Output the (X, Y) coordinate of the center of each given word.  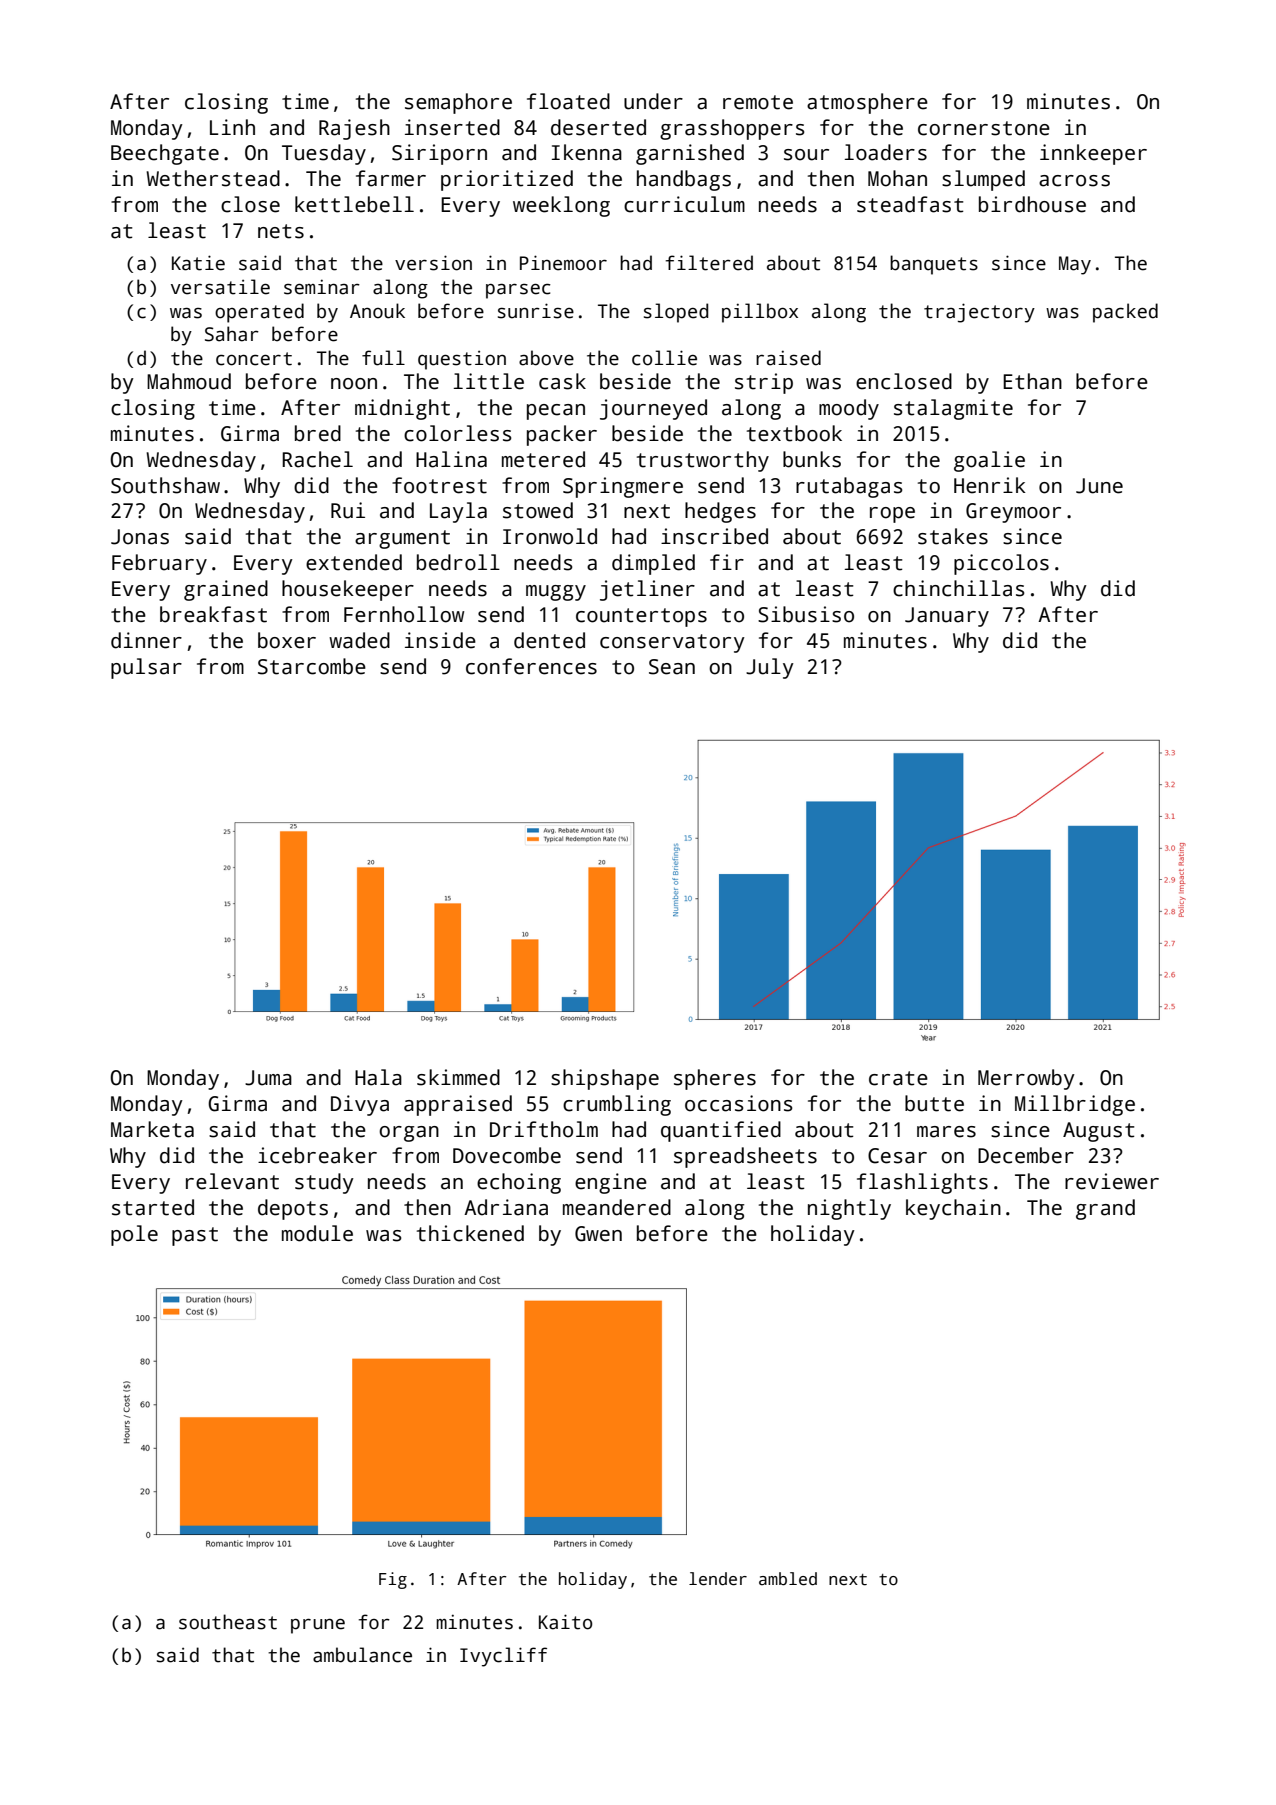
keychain (953, 1209)
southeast (228, 1622)
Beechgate (165, 154)
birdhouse (1032, 204)
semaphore (458, 103)
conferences (531, 666)
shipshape (605, 1079)
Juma (268, 1078)
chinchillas (959, 588)
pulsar (146, 668)
